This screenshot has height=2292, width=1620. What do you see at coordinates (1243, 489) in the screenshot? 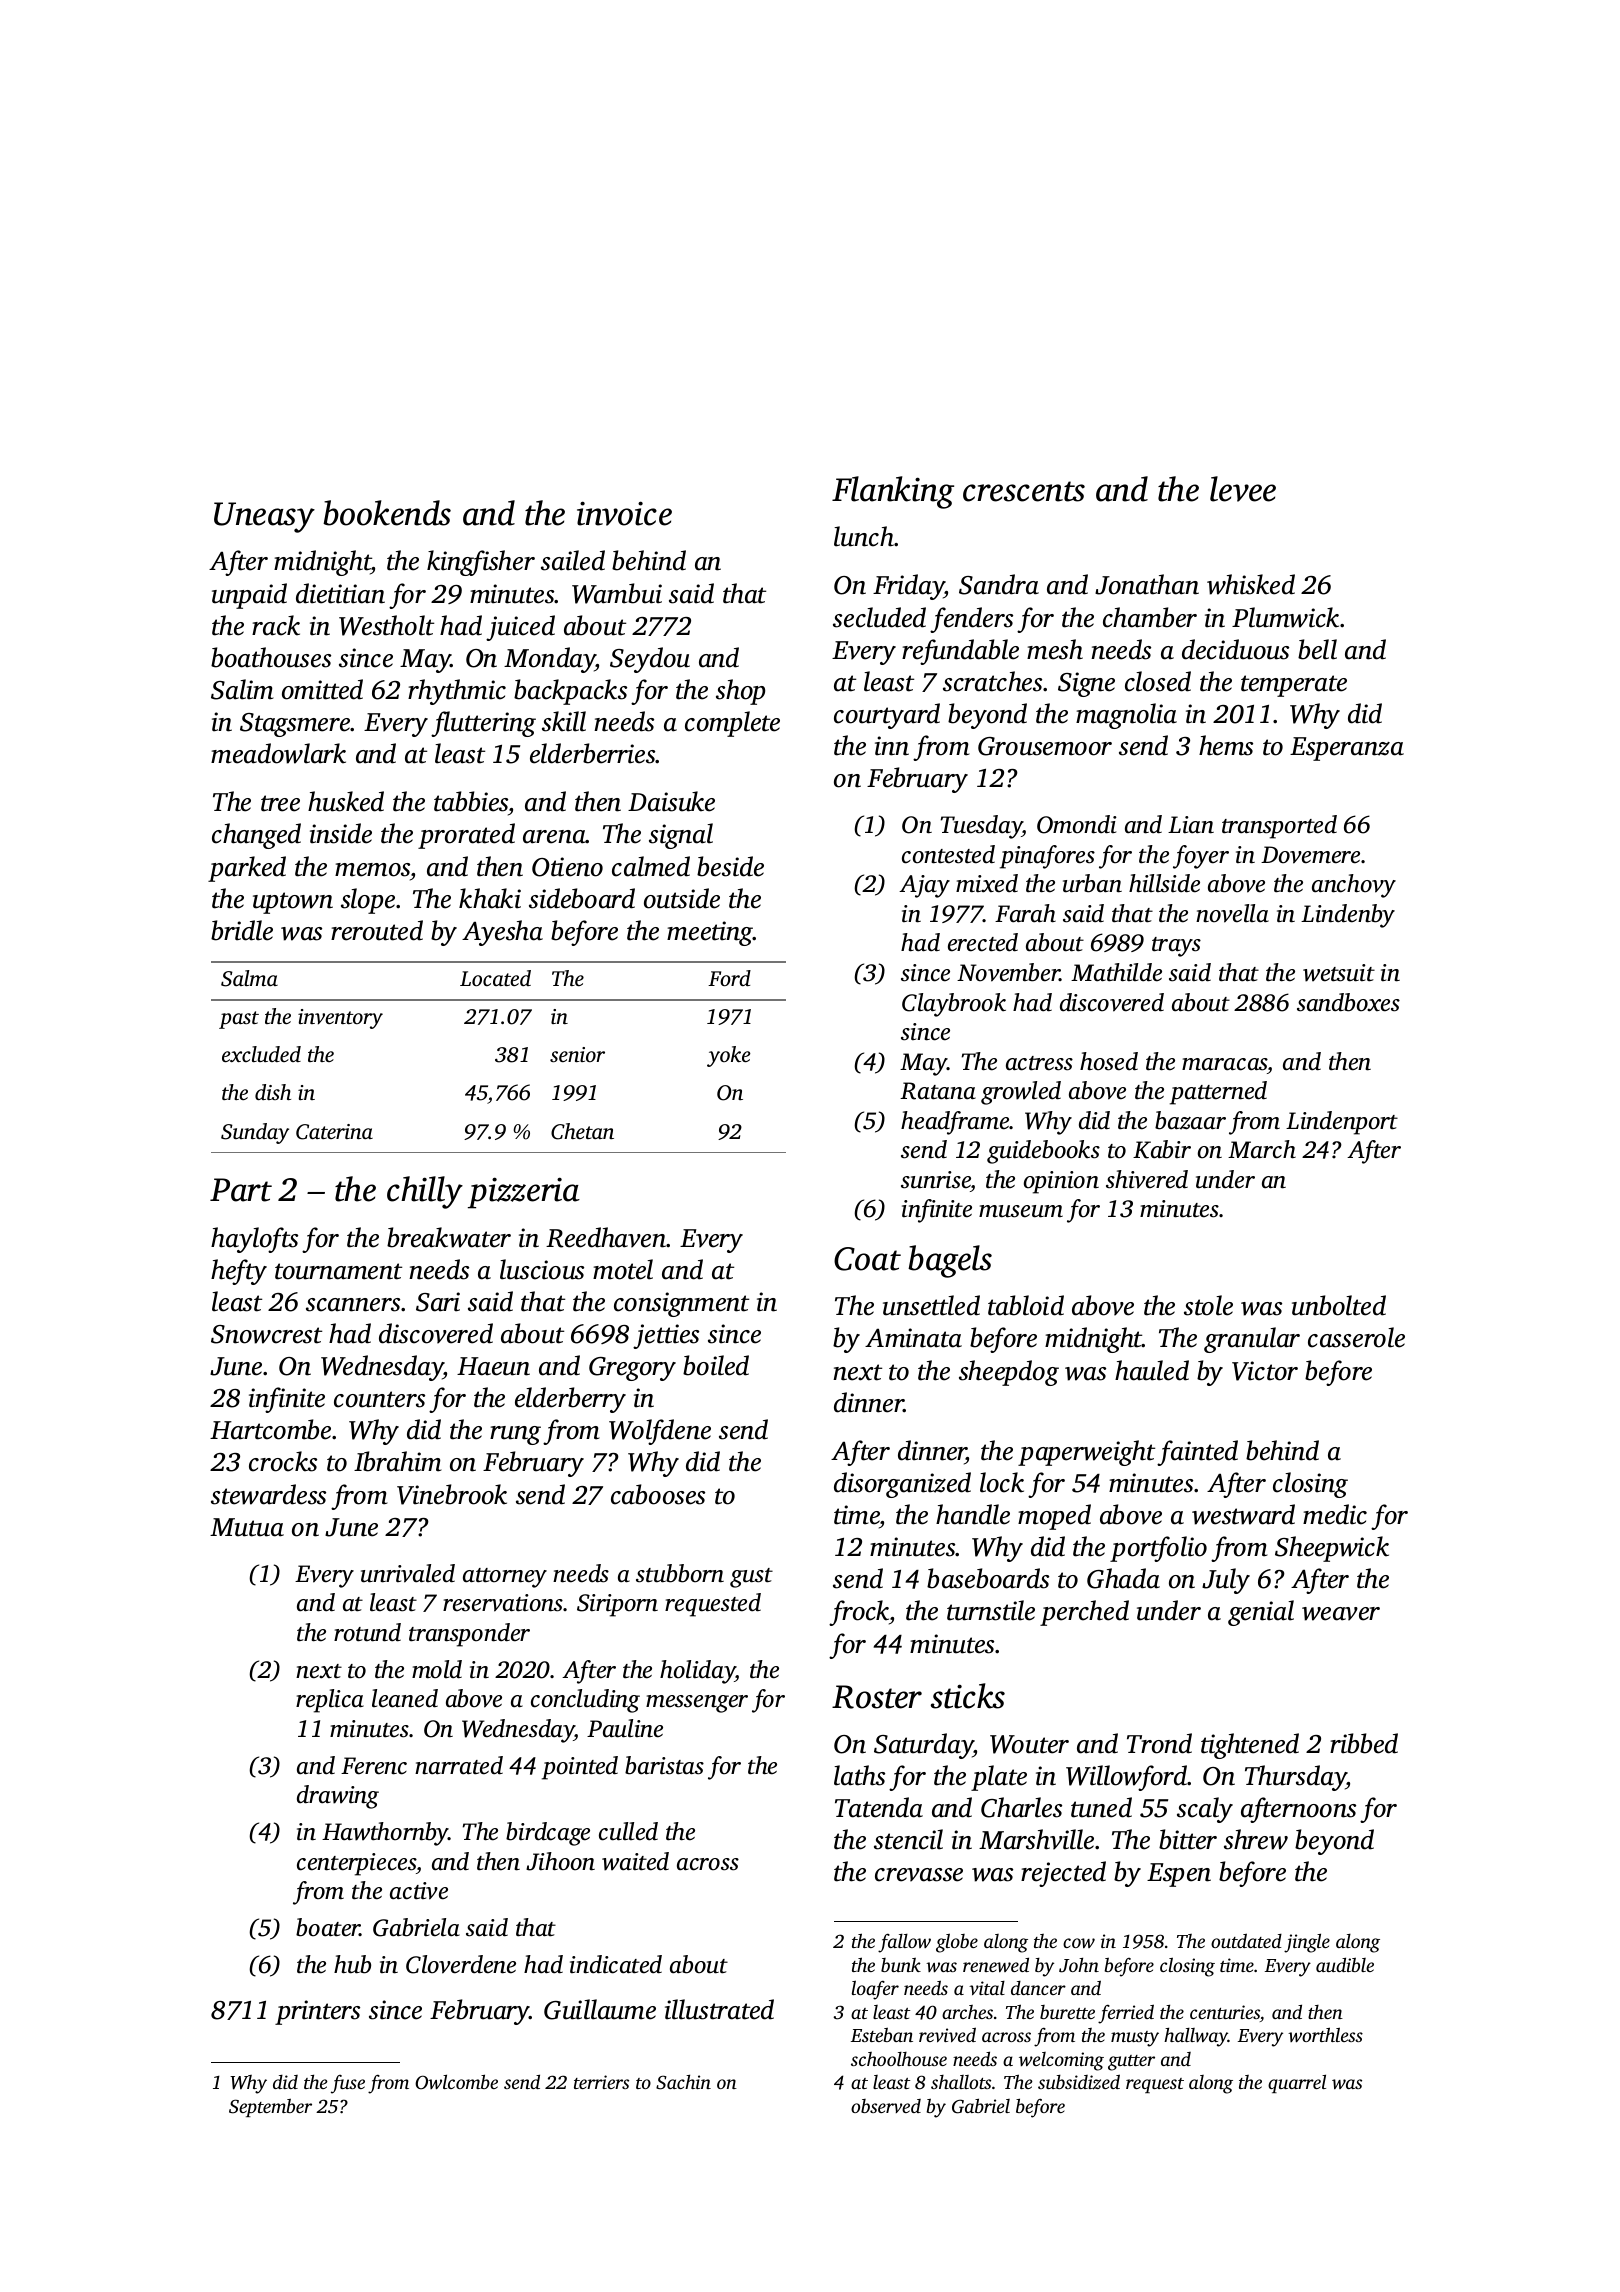
I see `levee` at bounding box center [1243, 489].
